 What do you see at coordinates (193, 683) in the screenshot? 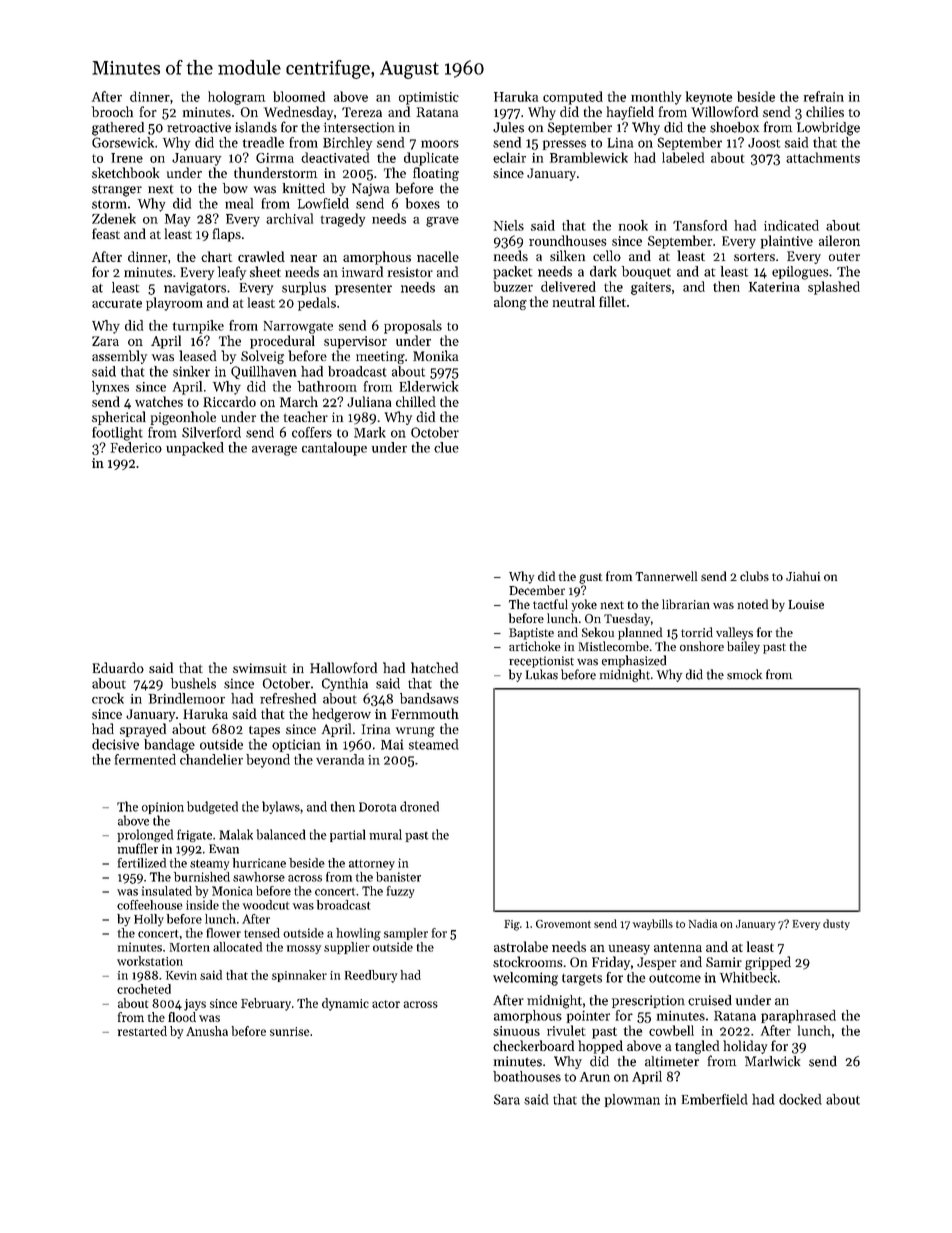
I see `bushels` at bounding box center [193, 683].
